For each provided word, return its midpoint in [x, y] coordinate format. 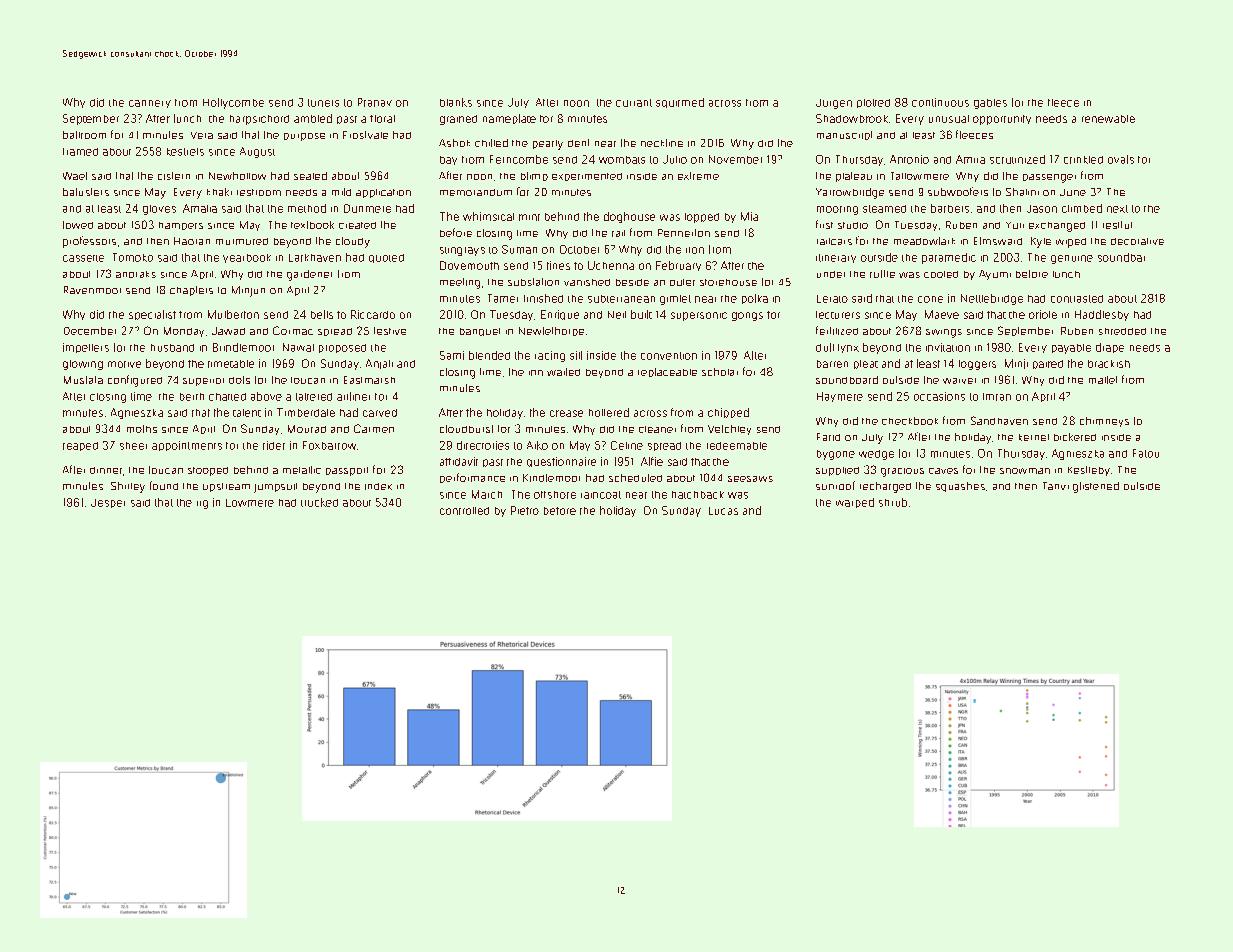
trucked [319, 502]
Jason [1042, 209]
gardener [309, 275]
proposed [342, 348]
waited [563, 372]
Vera [202, 135]
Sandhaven [999, 420]
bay [448, 160]
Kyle [1041, 242]
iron [695, 250]
